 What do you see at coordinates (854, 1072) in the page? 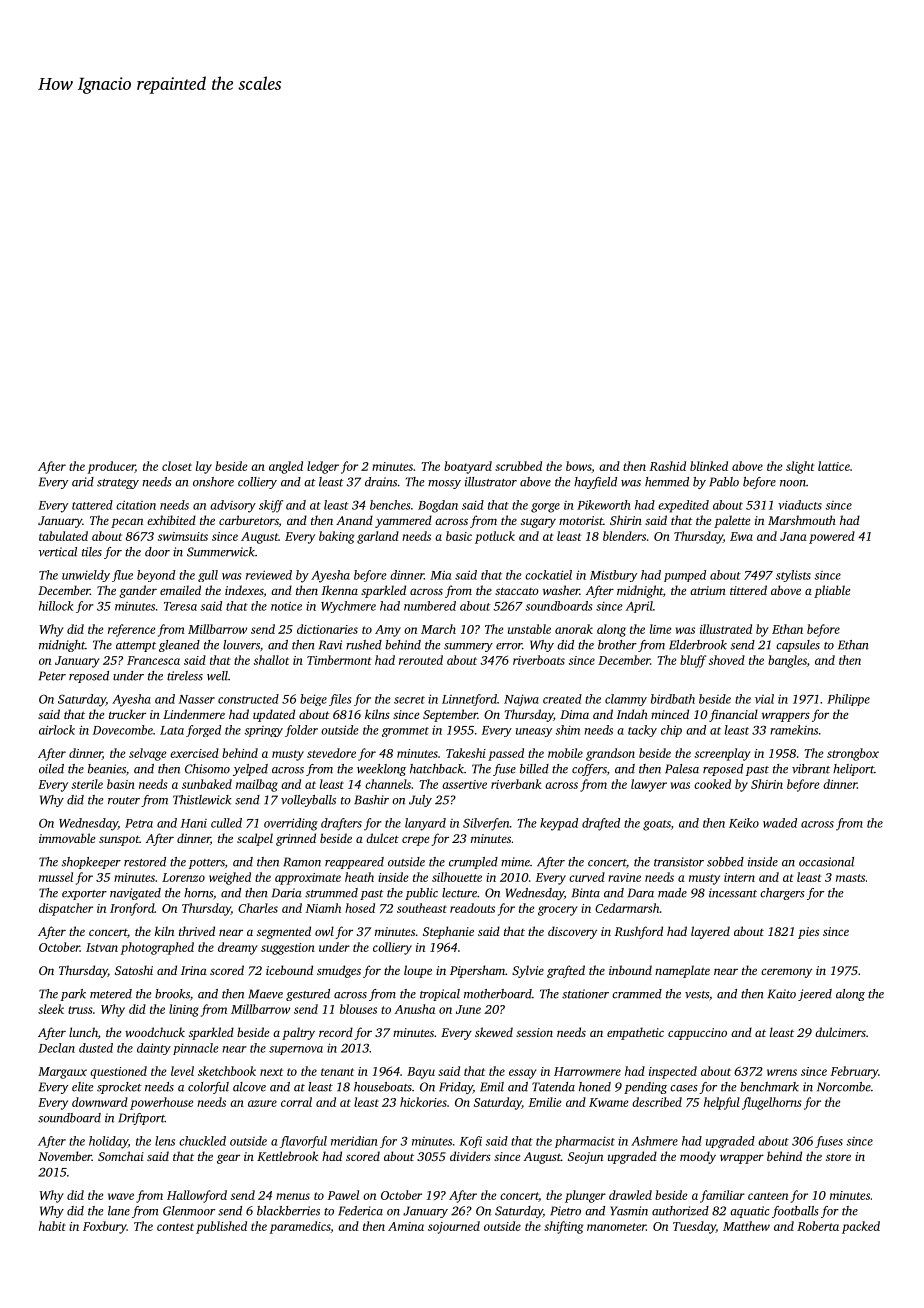
I see `February` at bounding box center [854, 1072].
